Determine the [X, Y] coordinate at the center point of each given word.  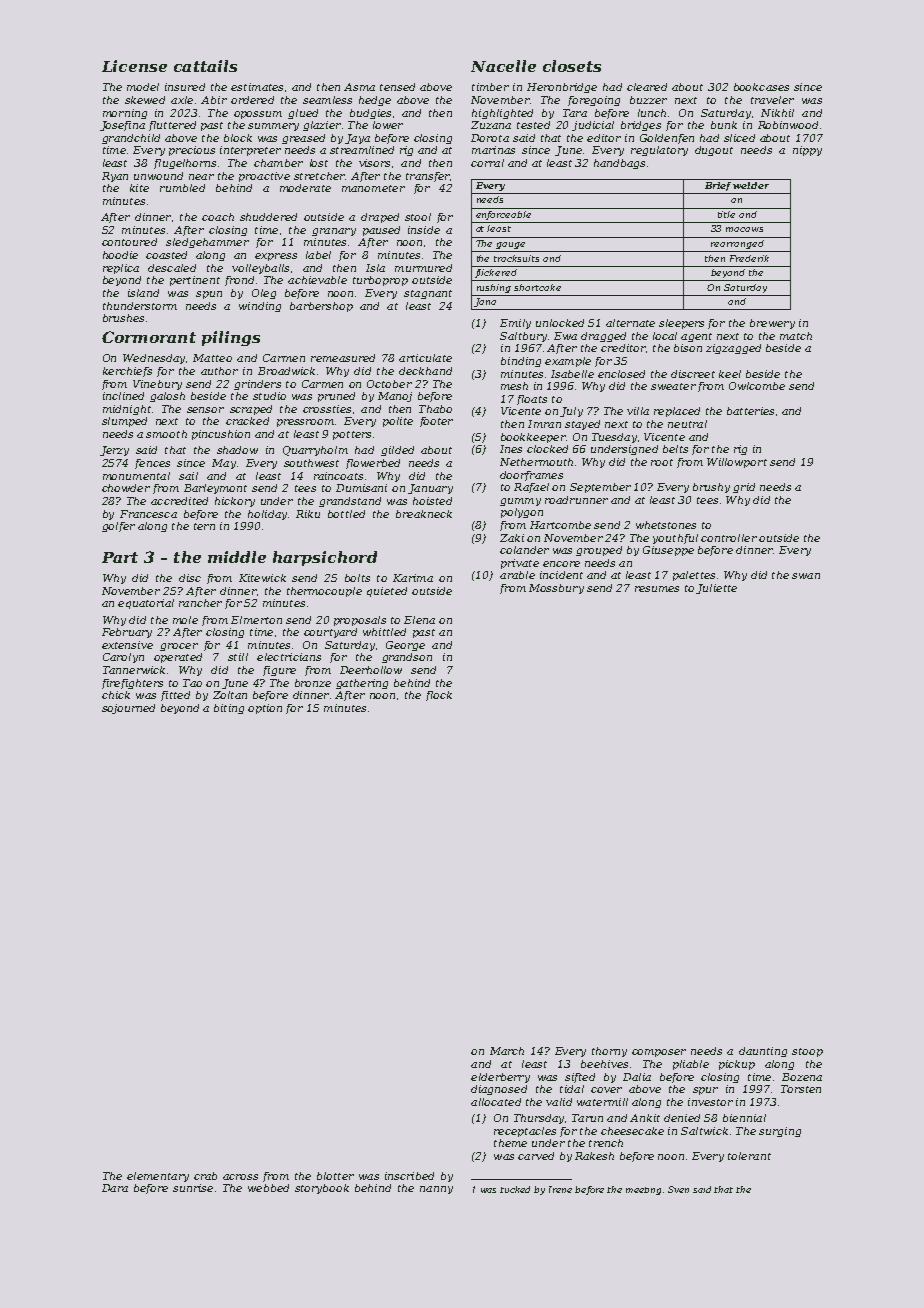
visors [374, 163]
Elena [419, 620]
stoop [807, 1052]
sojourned [128, 709]
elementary [158, 1177]
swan [806, 576]
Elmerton [256, 620]
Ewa [565, 336]
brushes [123, 318]
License [134, 66]
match [796, 336]
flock [439, 696]
